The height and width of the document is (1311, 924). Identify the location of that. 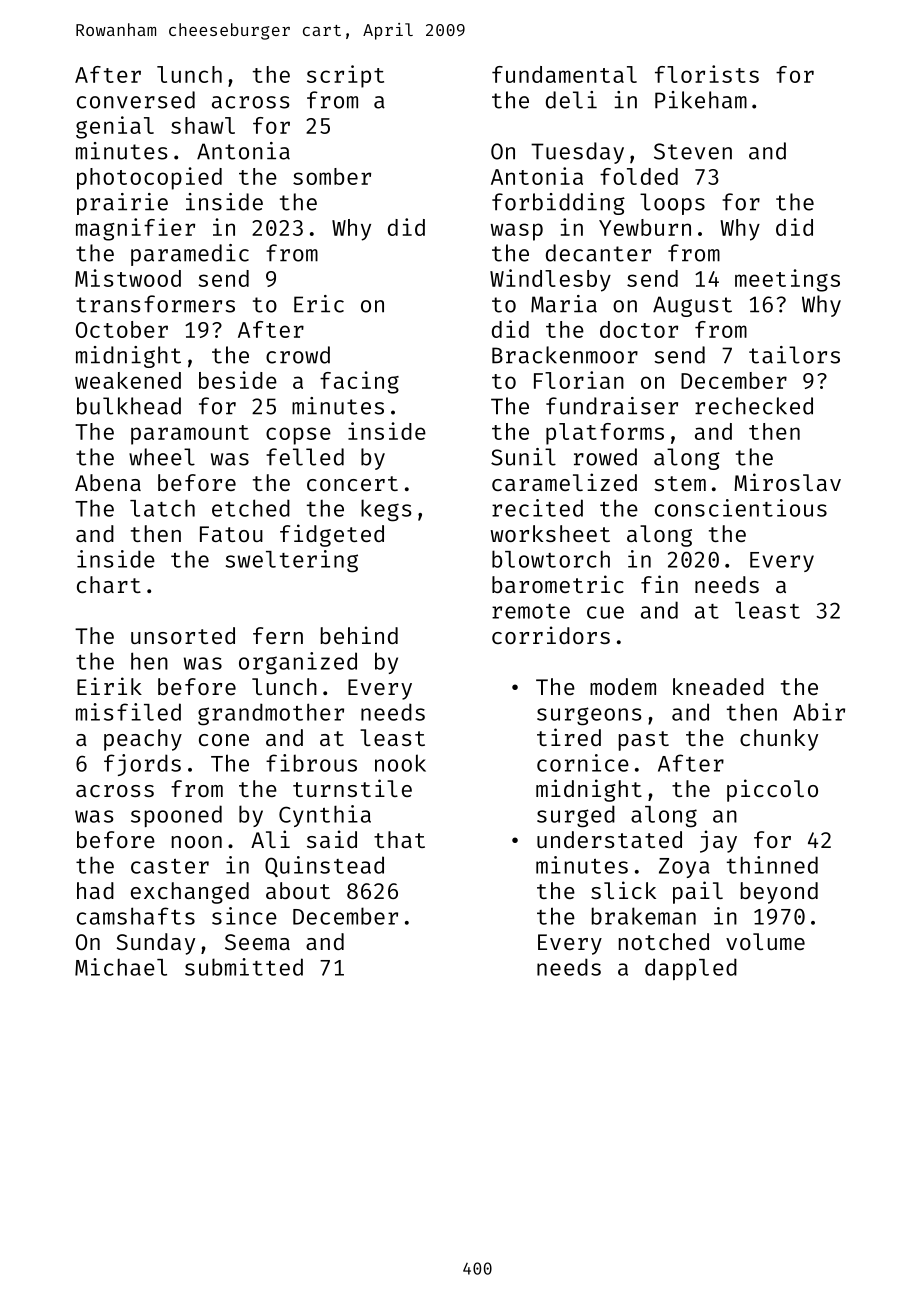
(399, 839).
